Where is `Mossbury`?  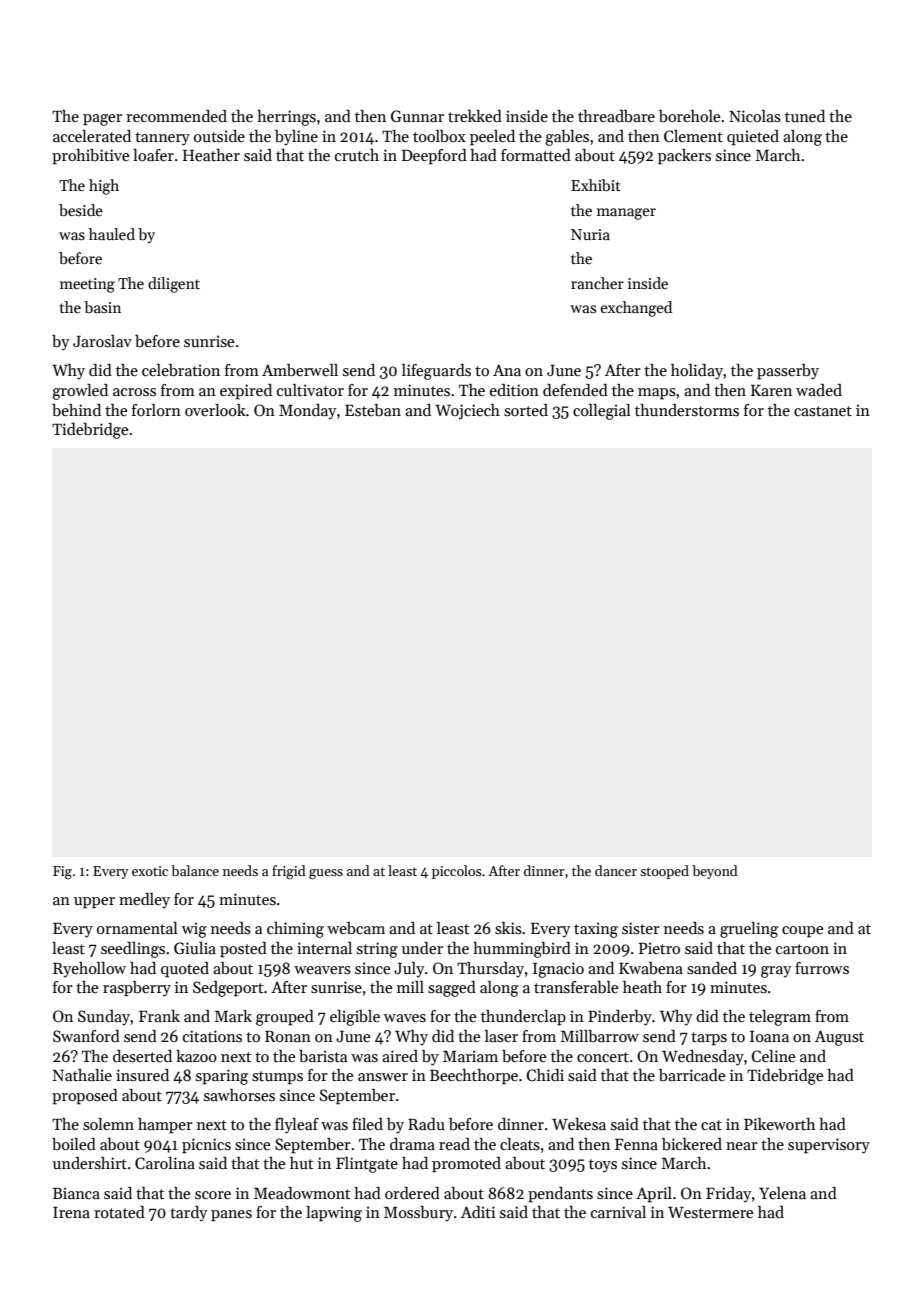
Mossbury is located at coordinates (418, 1214).
